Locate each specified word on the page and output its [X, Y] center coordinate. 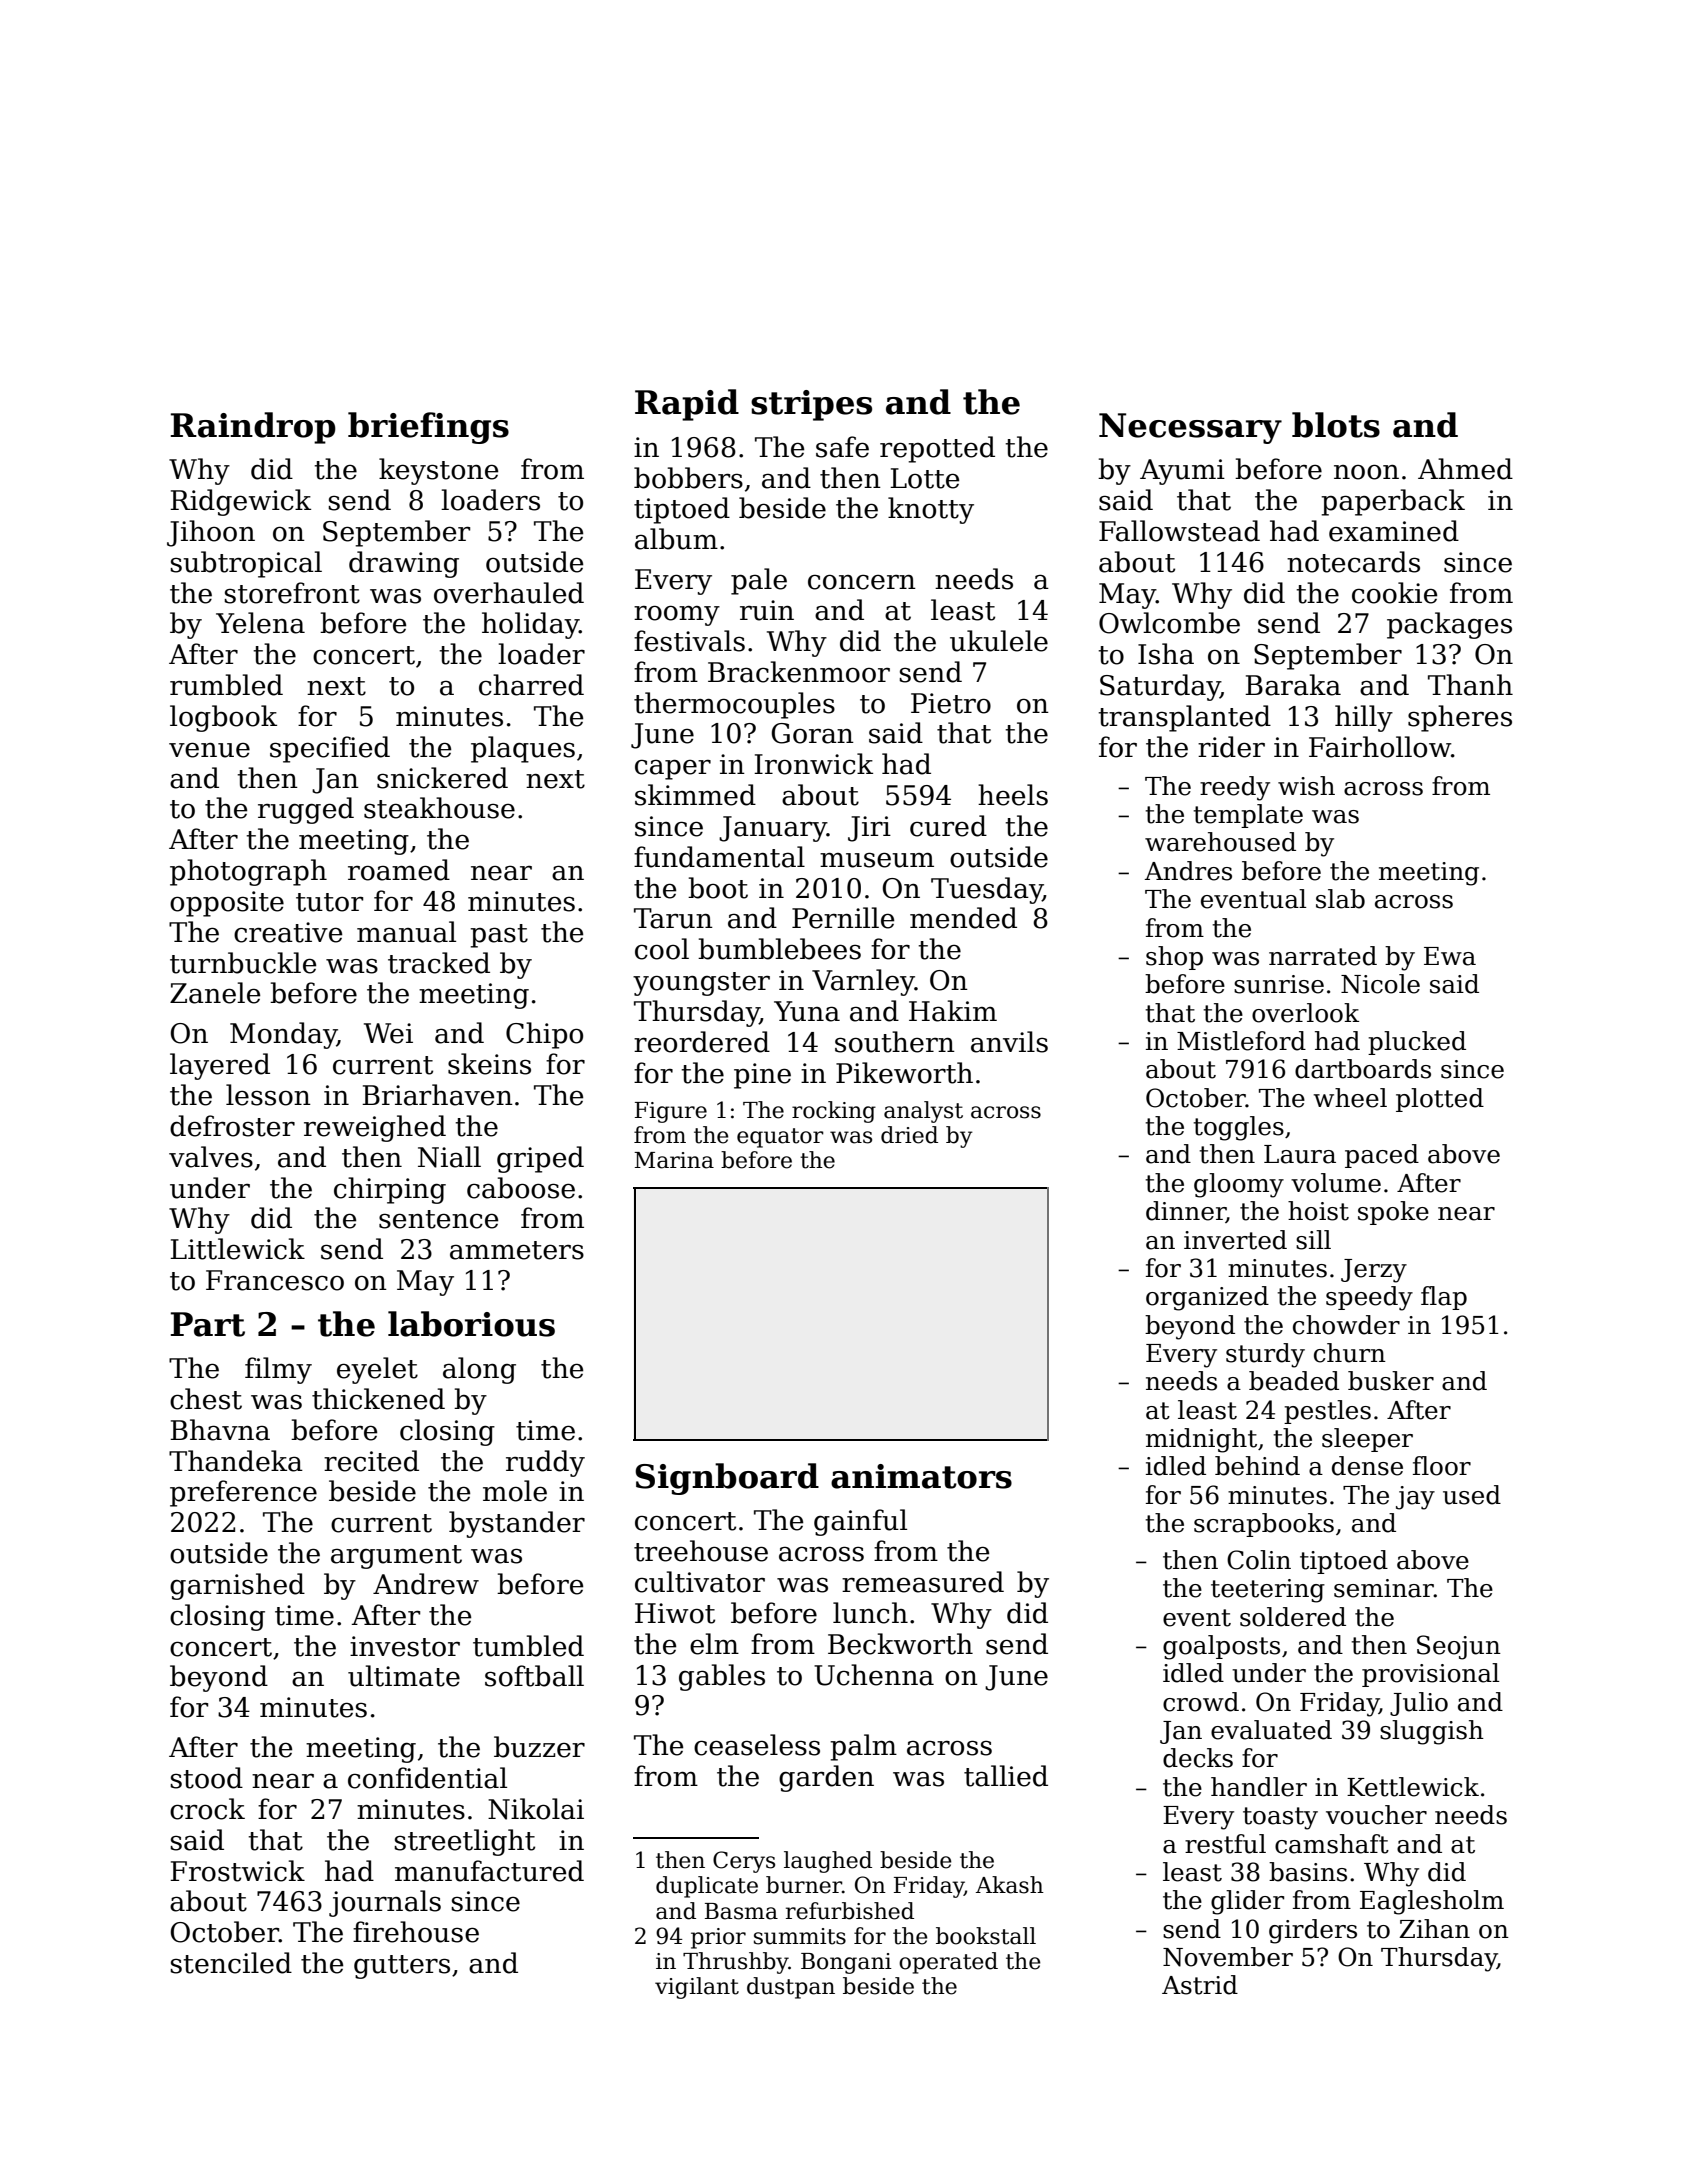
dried [909, 1135]
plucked [1417, 1043]
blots [1336, 425]
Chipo [544, 1035]
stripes [811, 405]
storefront [292, 593]
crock [207, 1809]
